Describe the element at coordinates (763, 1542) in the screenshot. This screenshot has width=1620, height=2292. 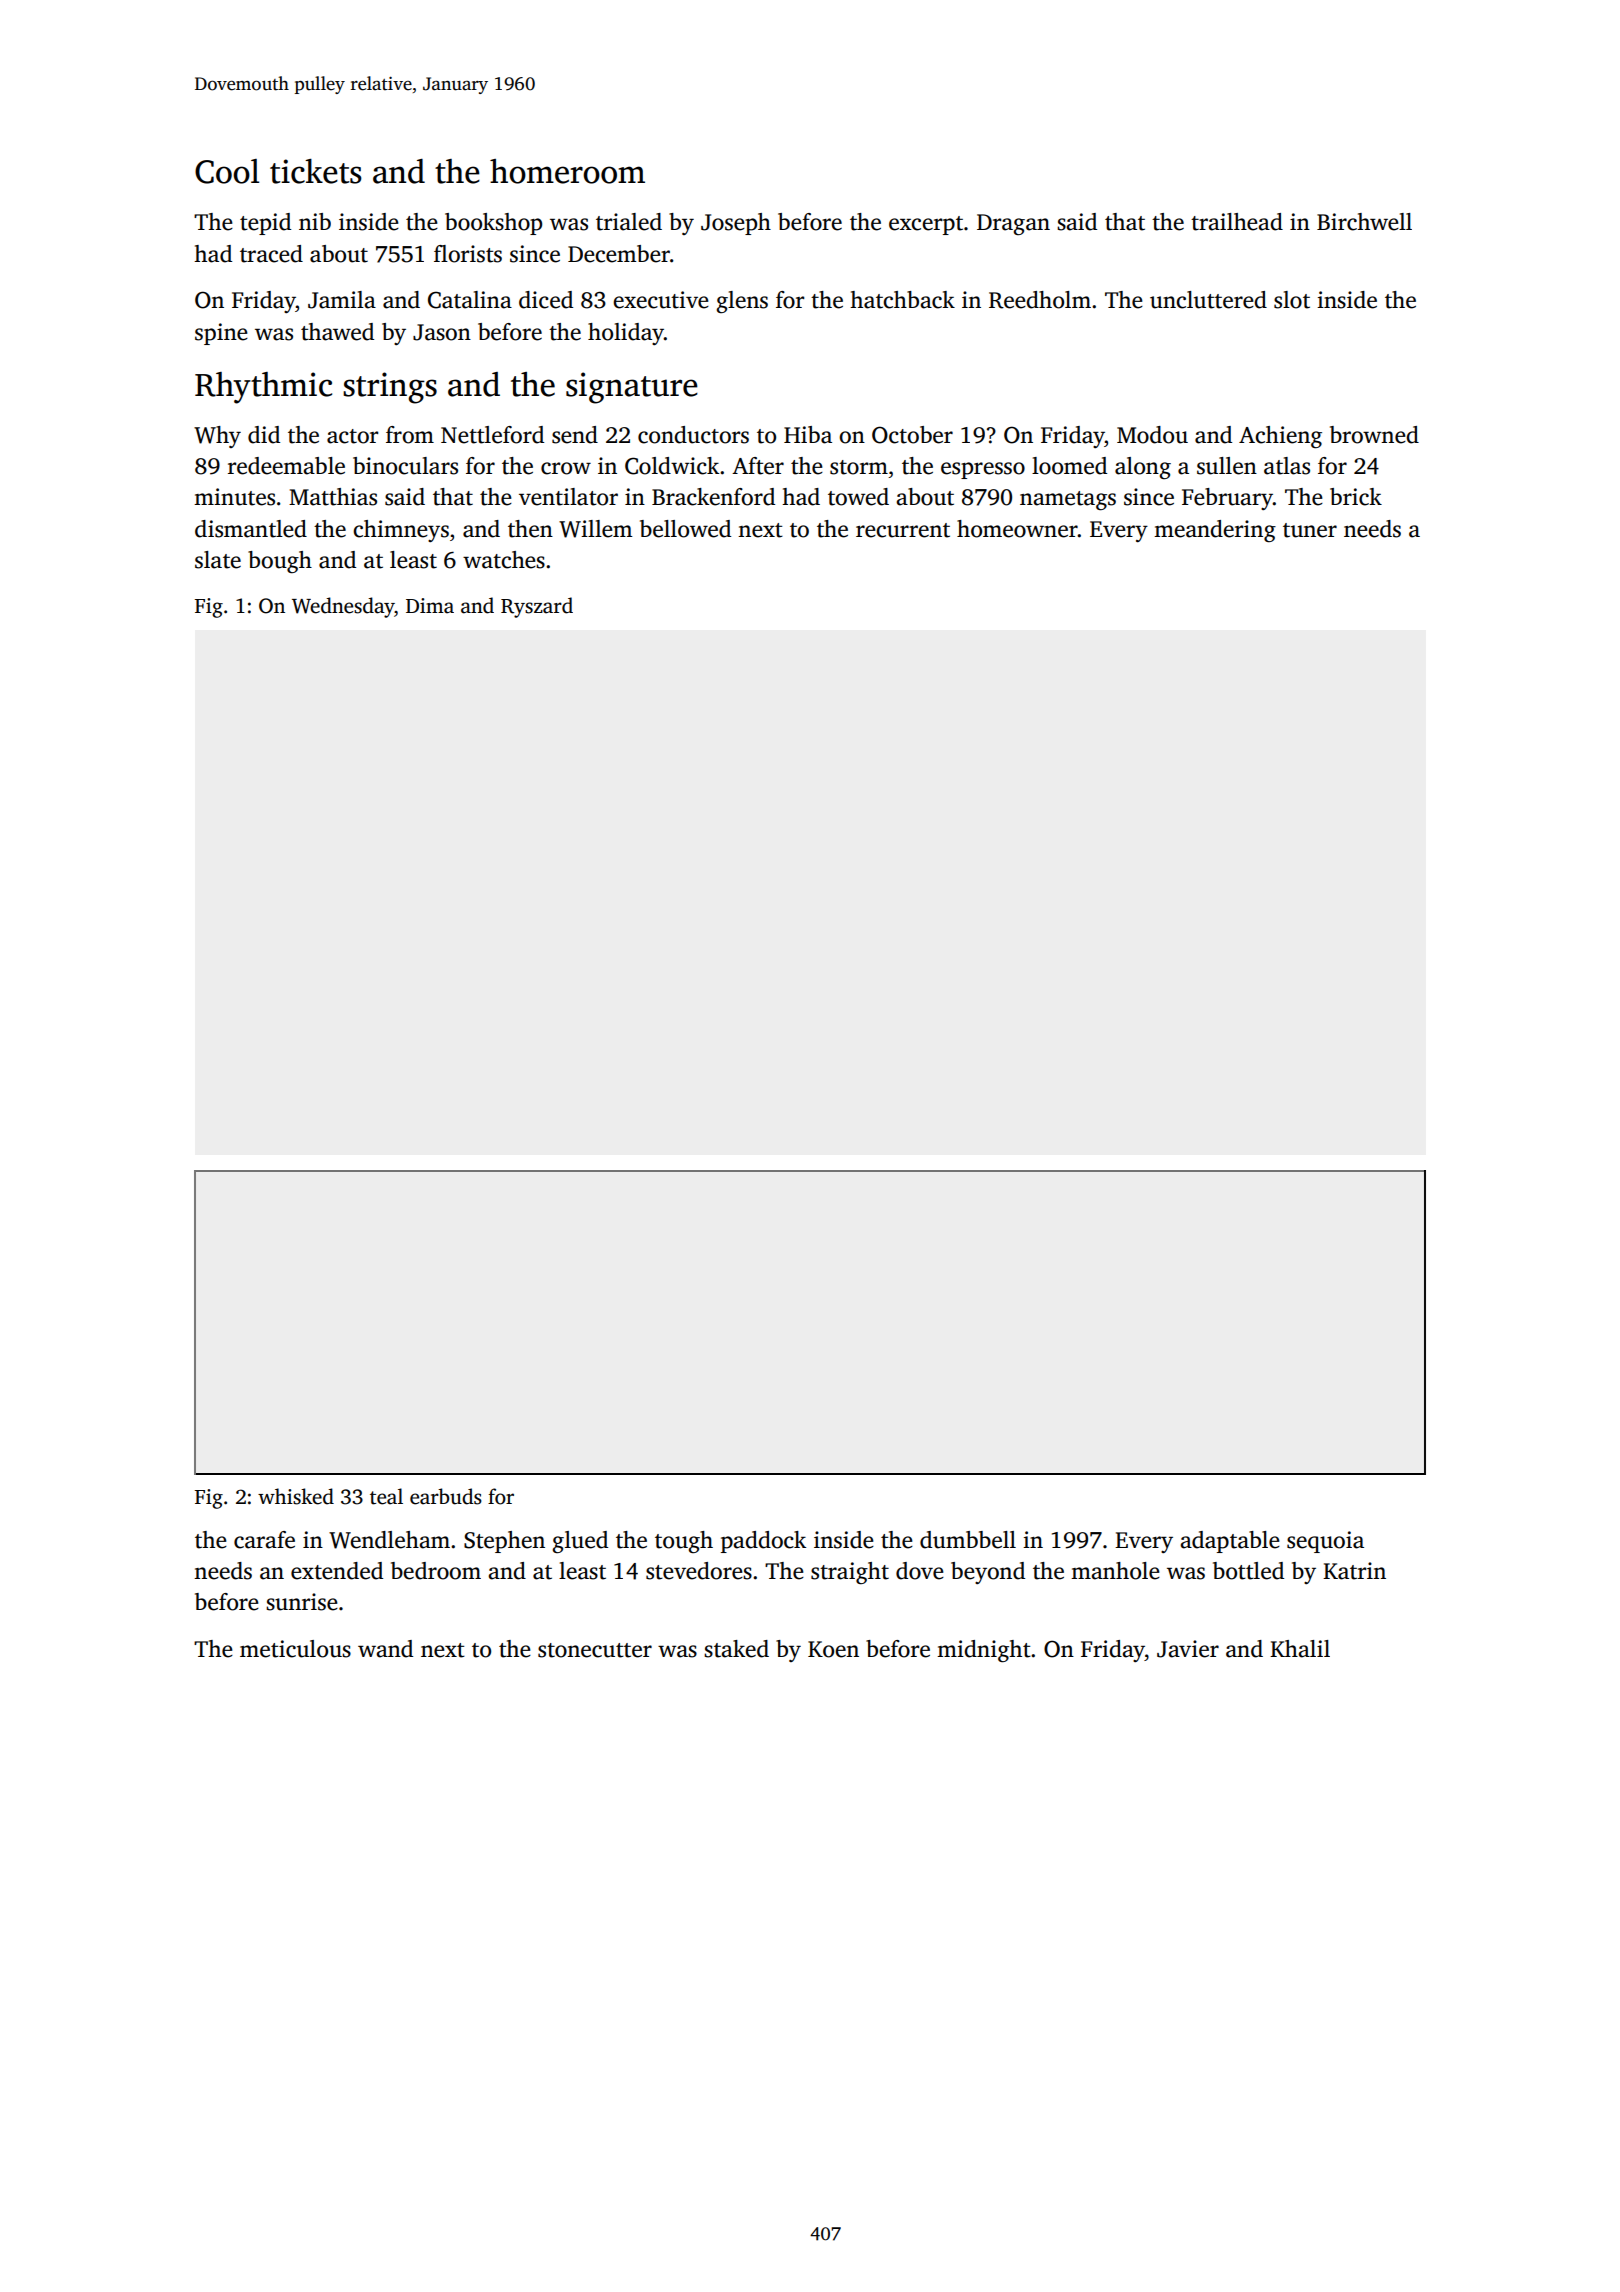
I see `paddock` at that location.
